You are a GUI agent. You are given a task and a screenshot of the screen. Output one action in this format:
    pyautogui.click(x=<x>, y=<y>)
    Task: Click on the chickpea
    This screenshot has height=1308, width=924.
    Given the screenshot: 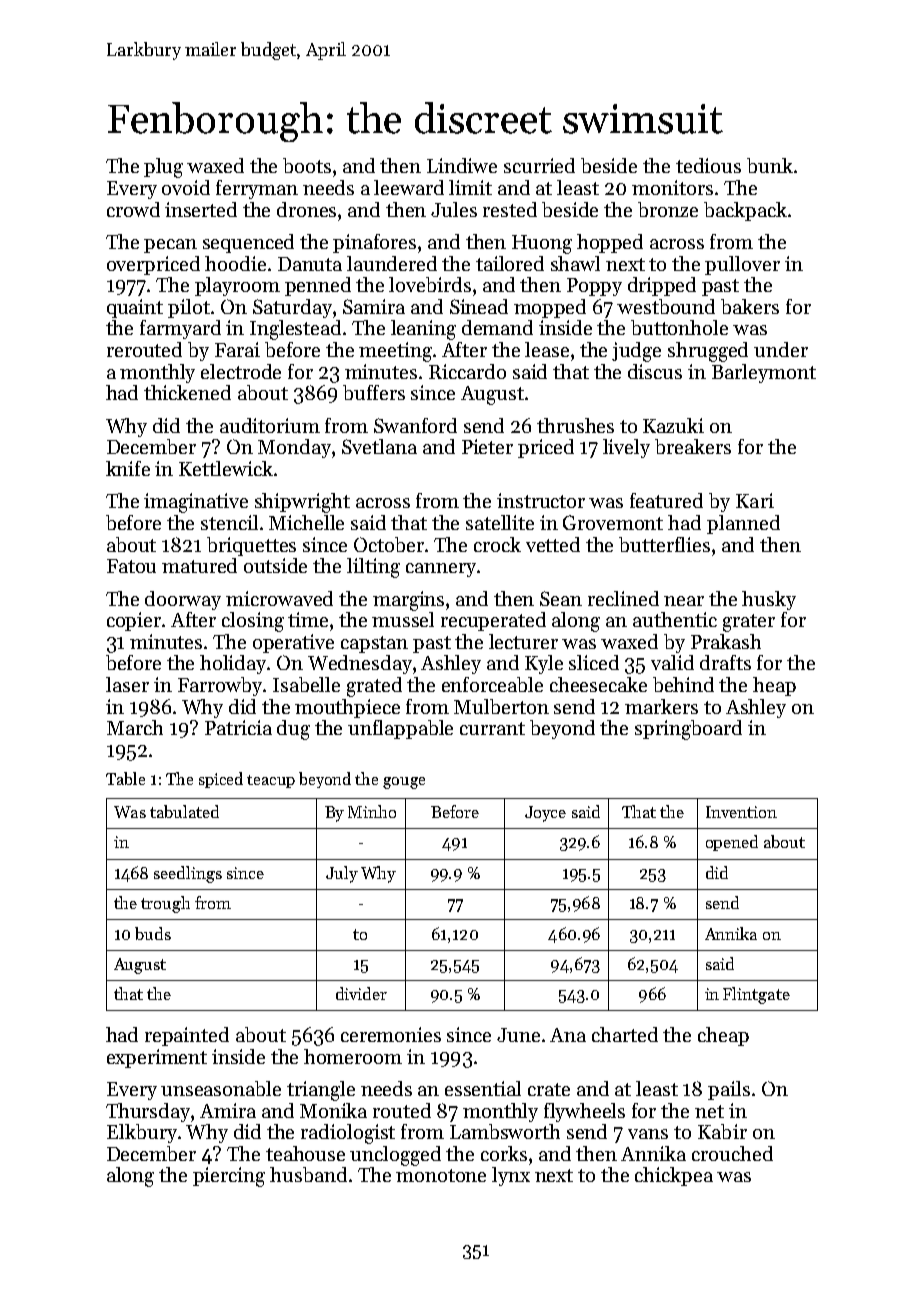 What is the action you would take?
    pyautogui.click(x=674, y=1176)
